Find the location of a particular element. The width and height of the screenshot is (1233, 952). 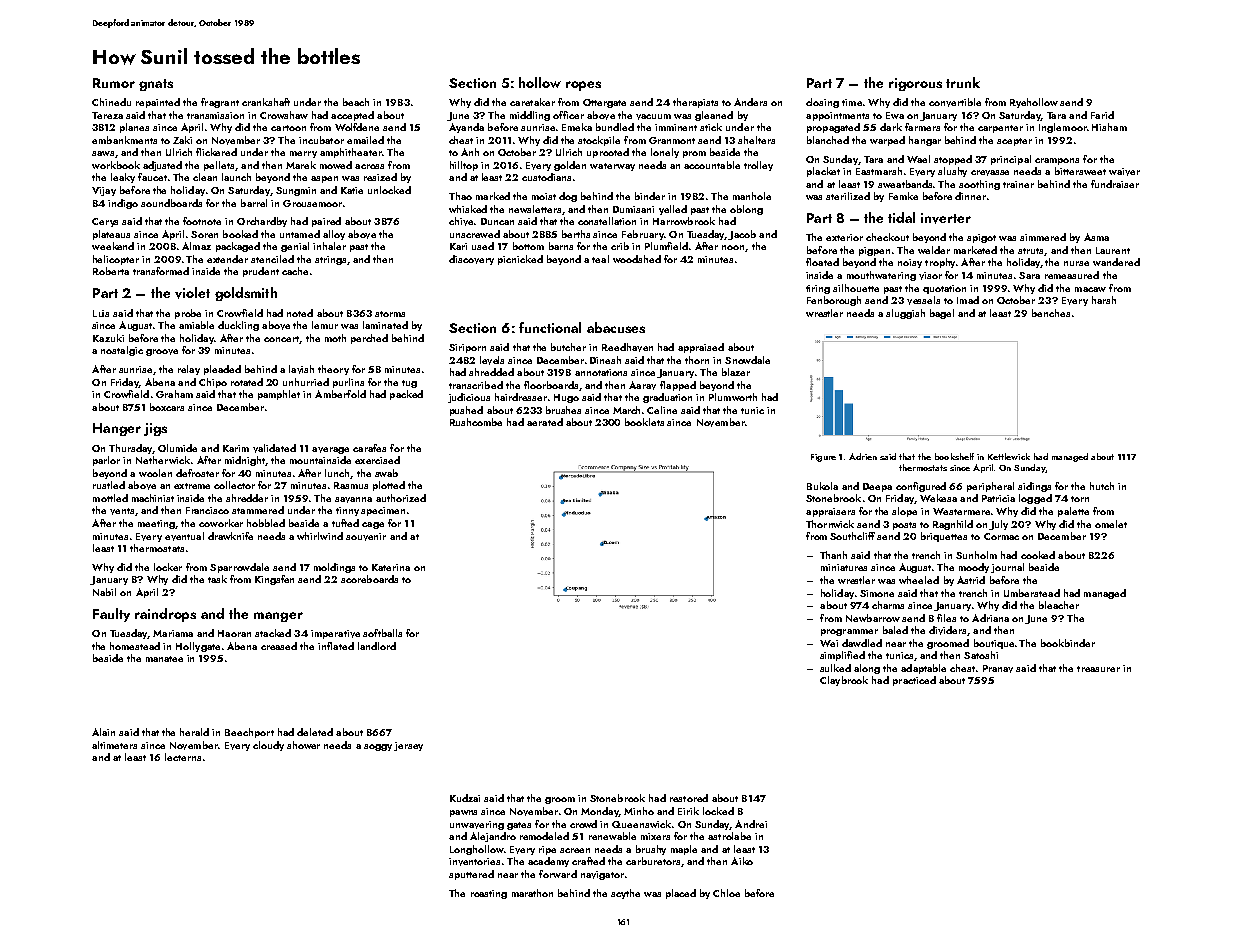

nostalgic is located at coordinates (122, 351).
